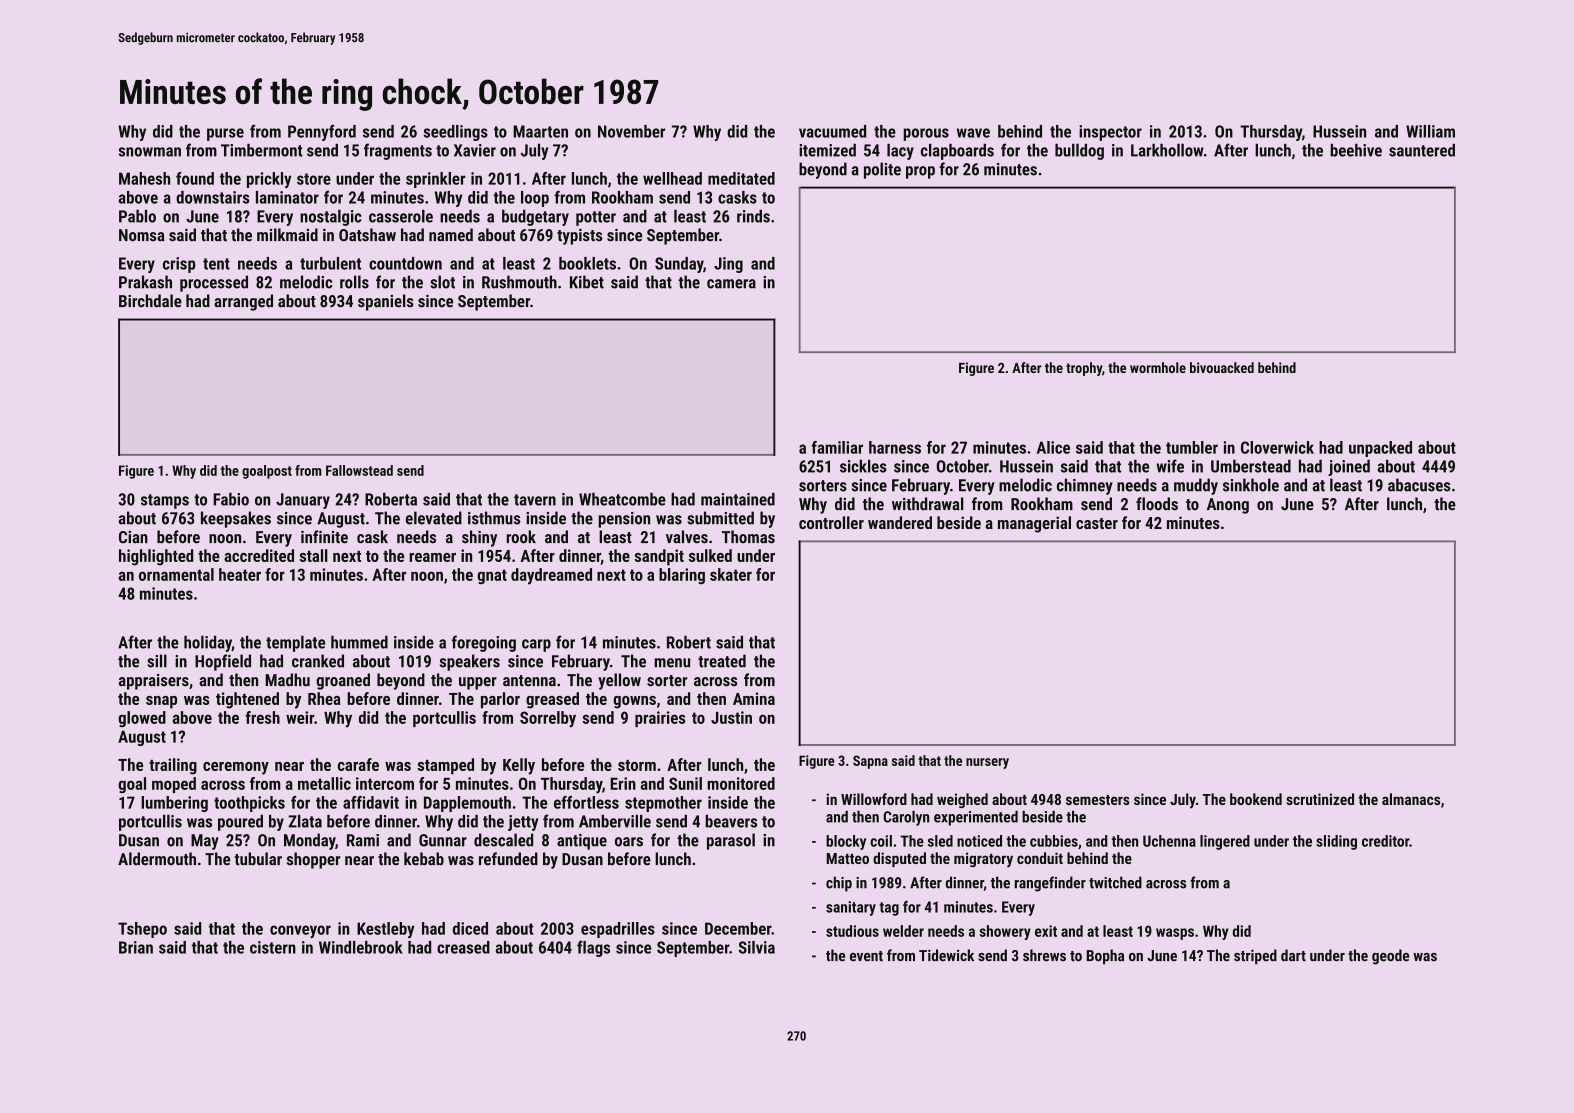  Describe the element at coordinates (1105, 957) in the image. I see `Bopha` at that location.
